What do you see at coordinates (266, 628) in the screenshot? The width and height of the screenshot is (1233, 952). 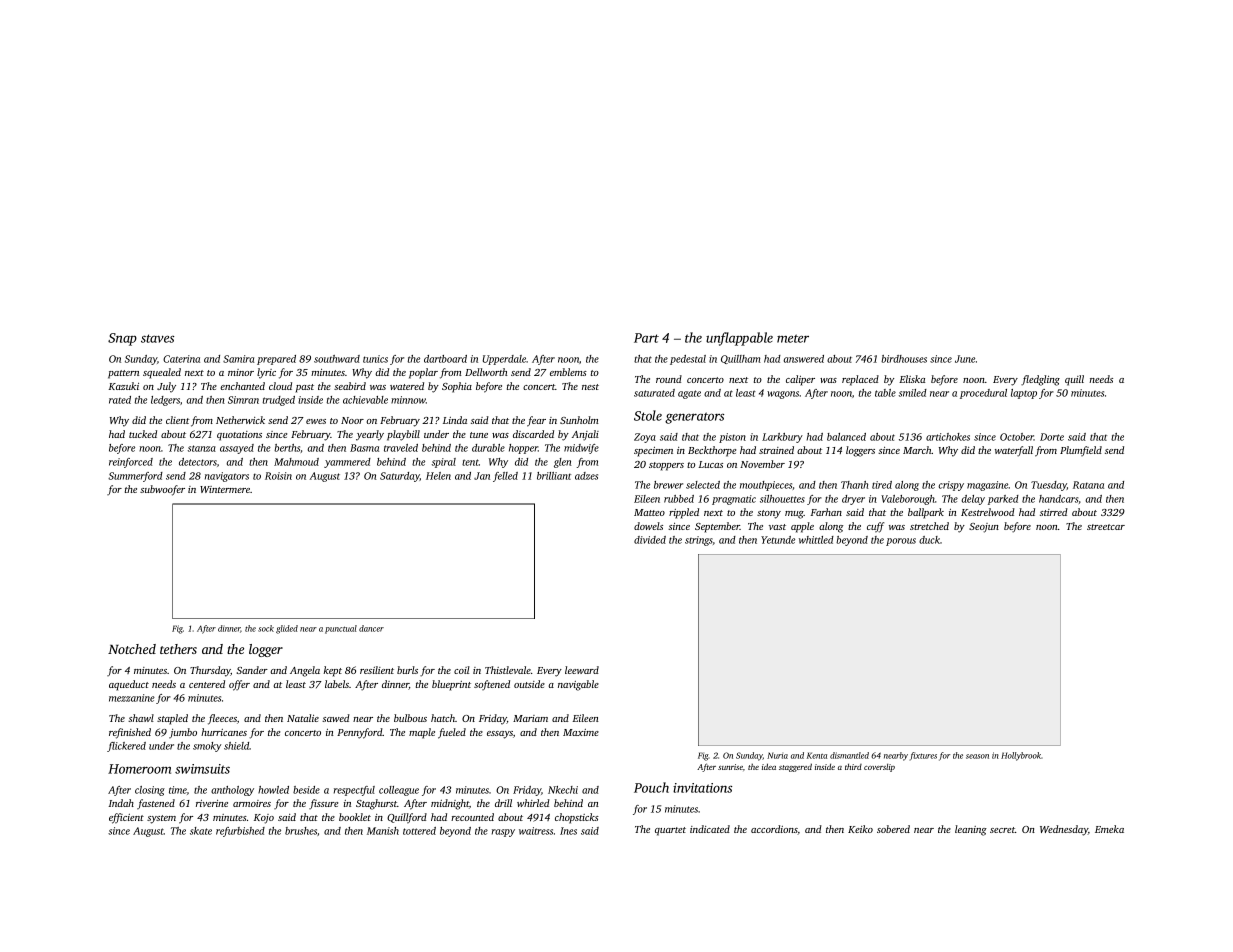 I see `sock` at bounding box center [266, 628].
